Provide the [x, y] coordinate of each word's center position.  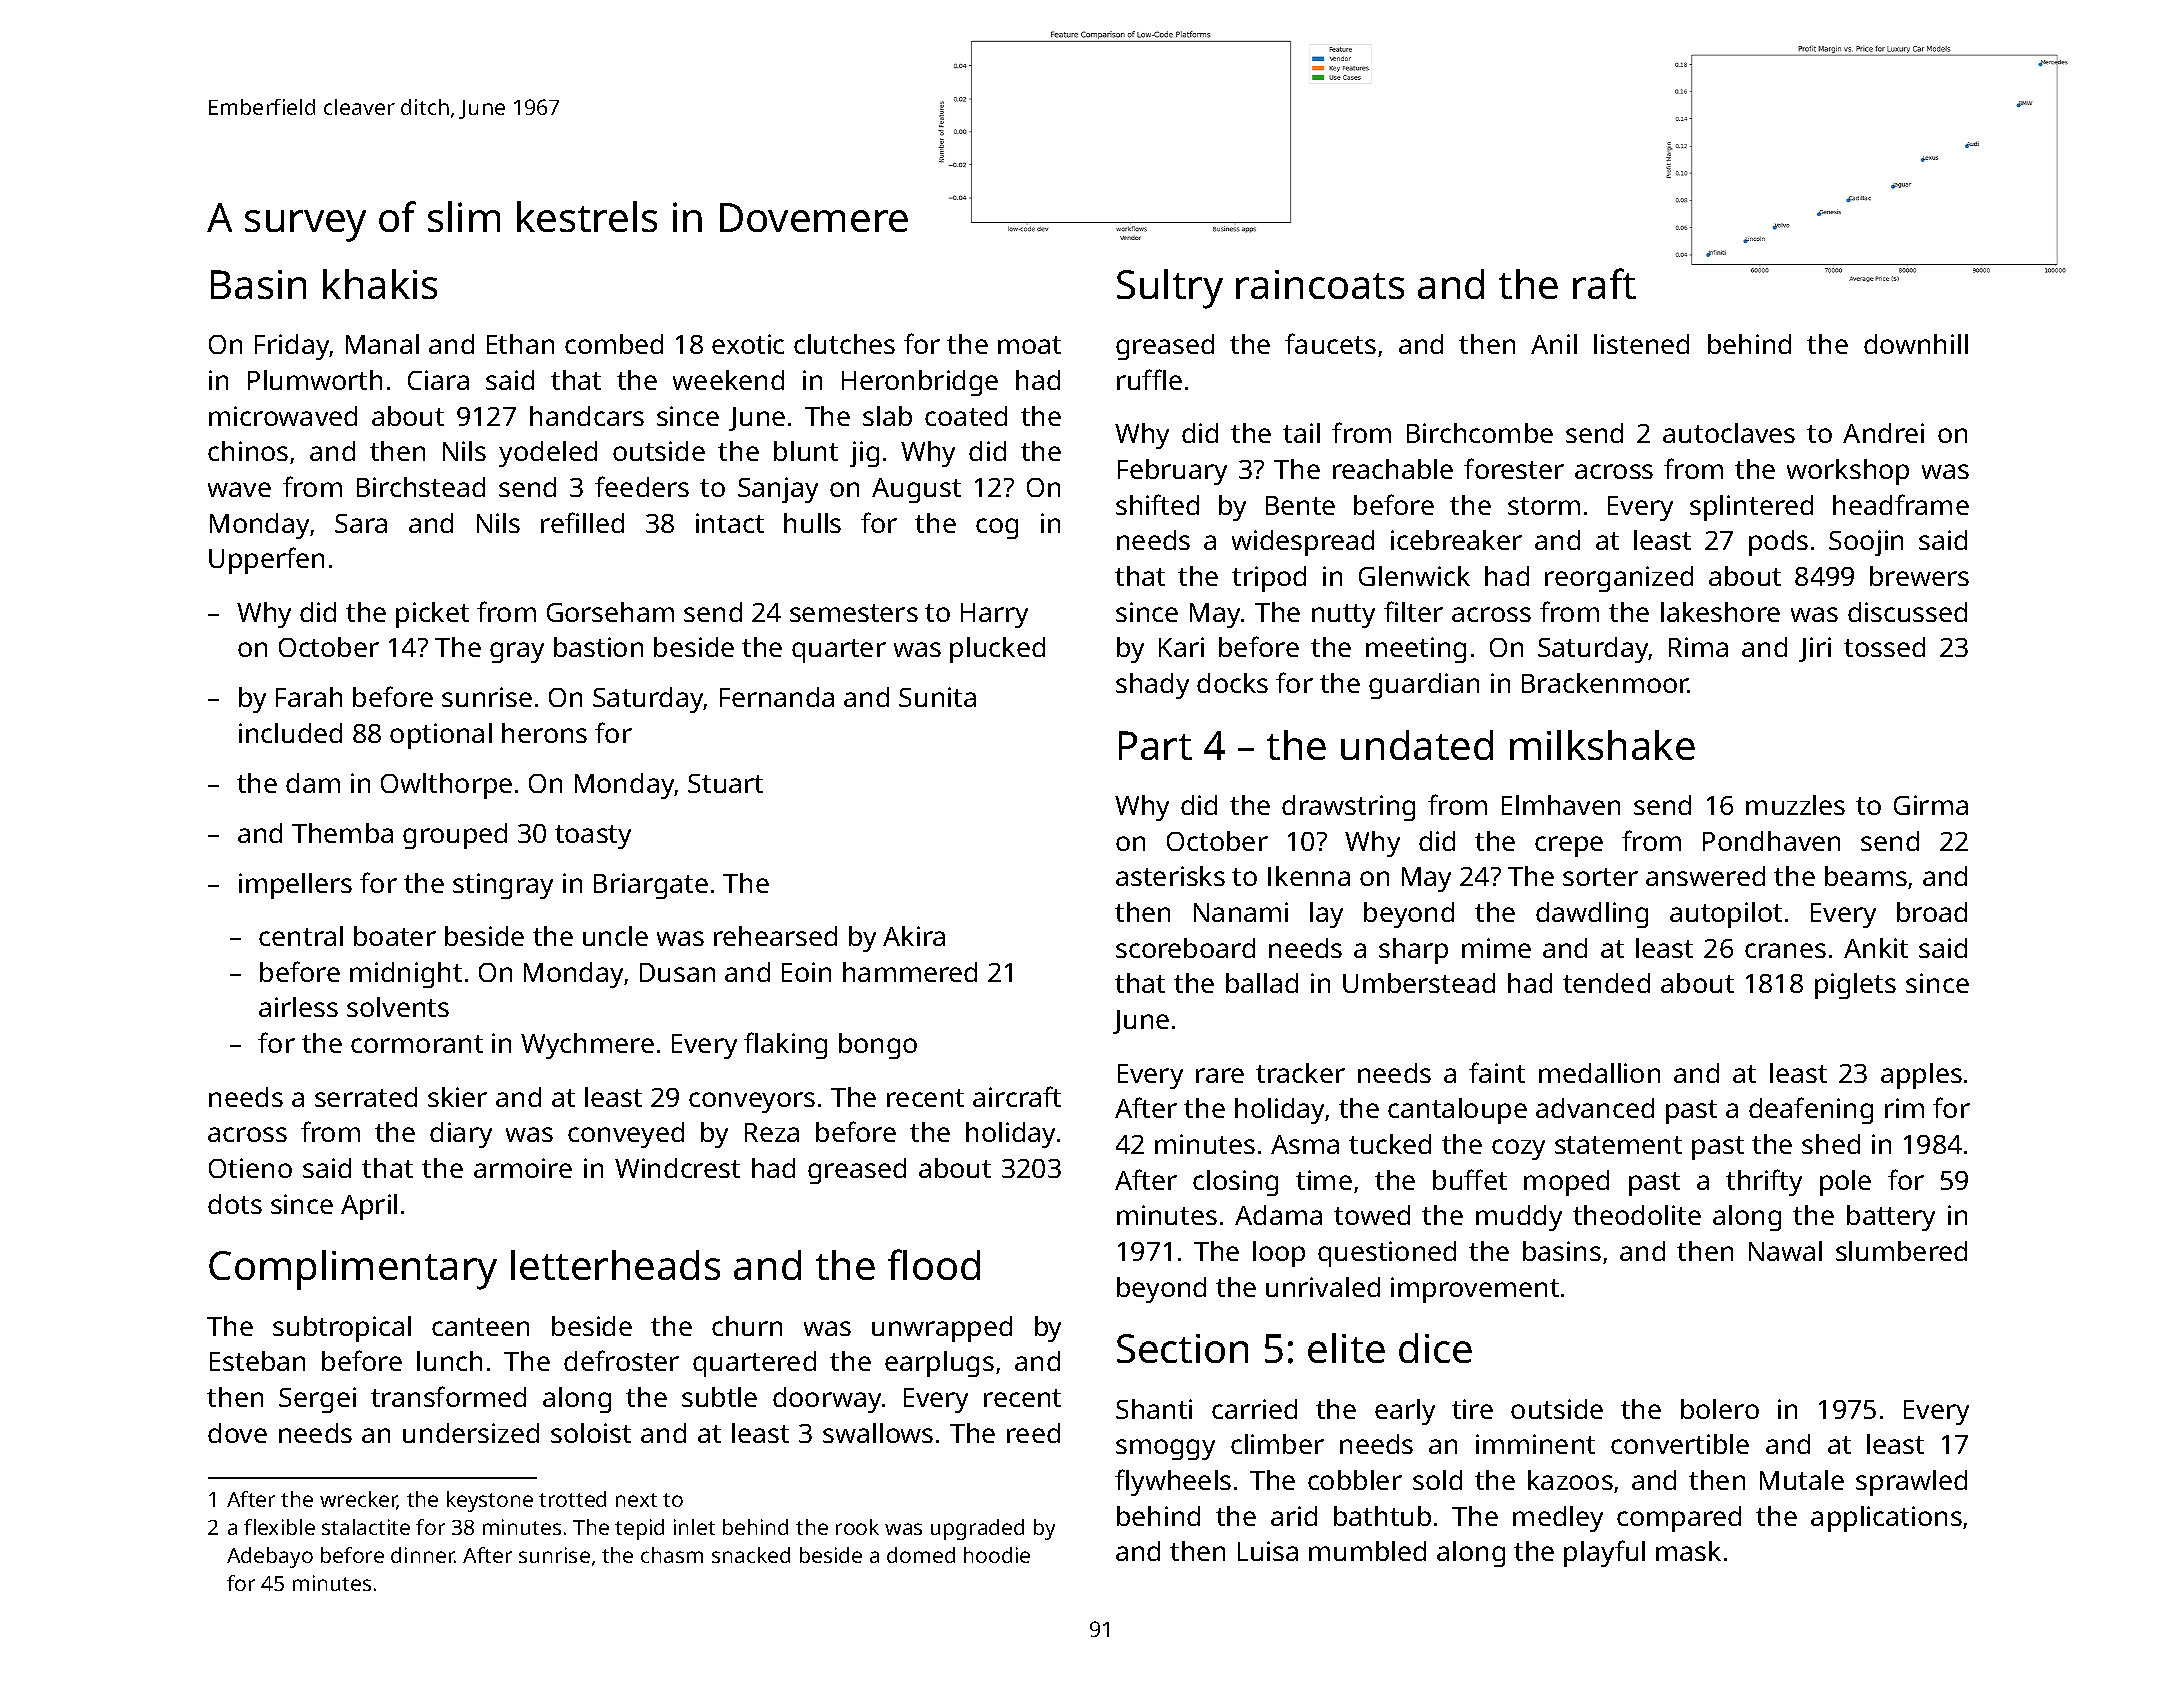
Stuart [725, 783]
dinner [423, 1555]
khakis [380, 284]
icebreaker [1456, 540]
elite [1346, 1348]
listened [1641, 344]
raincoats [1320, 284]
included [290, 733]
